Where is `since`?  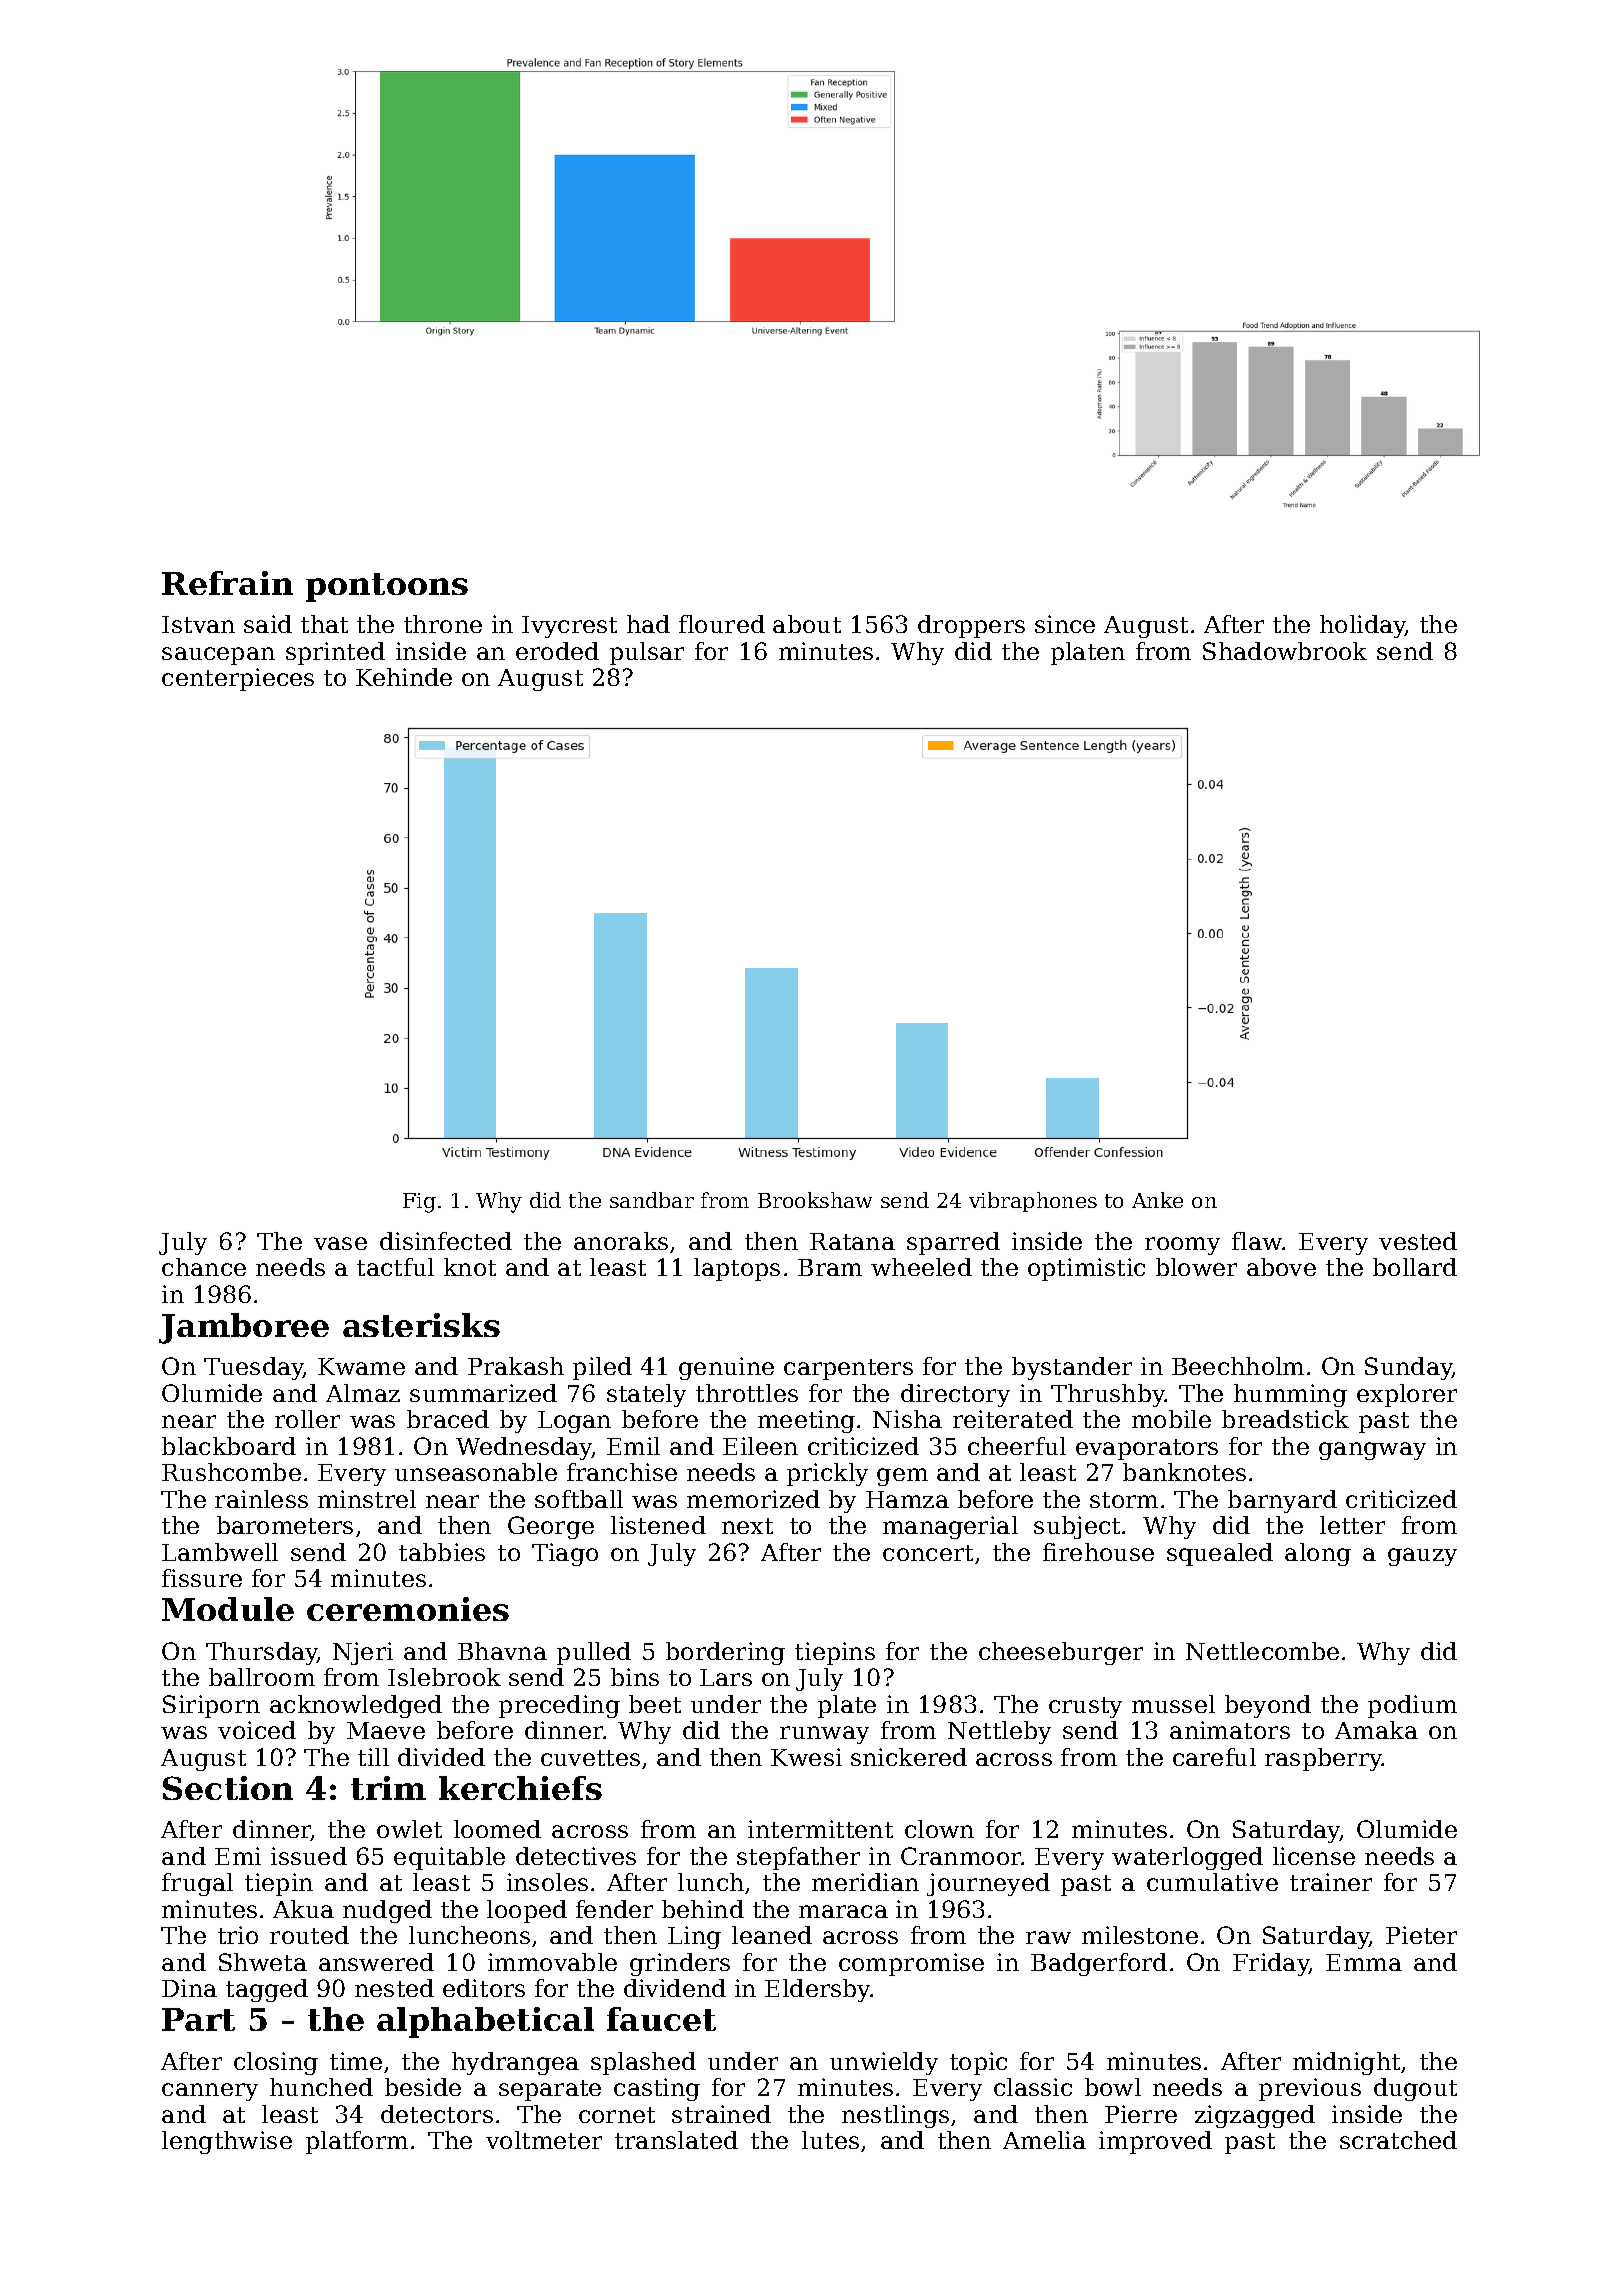 since is located at coordinates (1065, 624).
